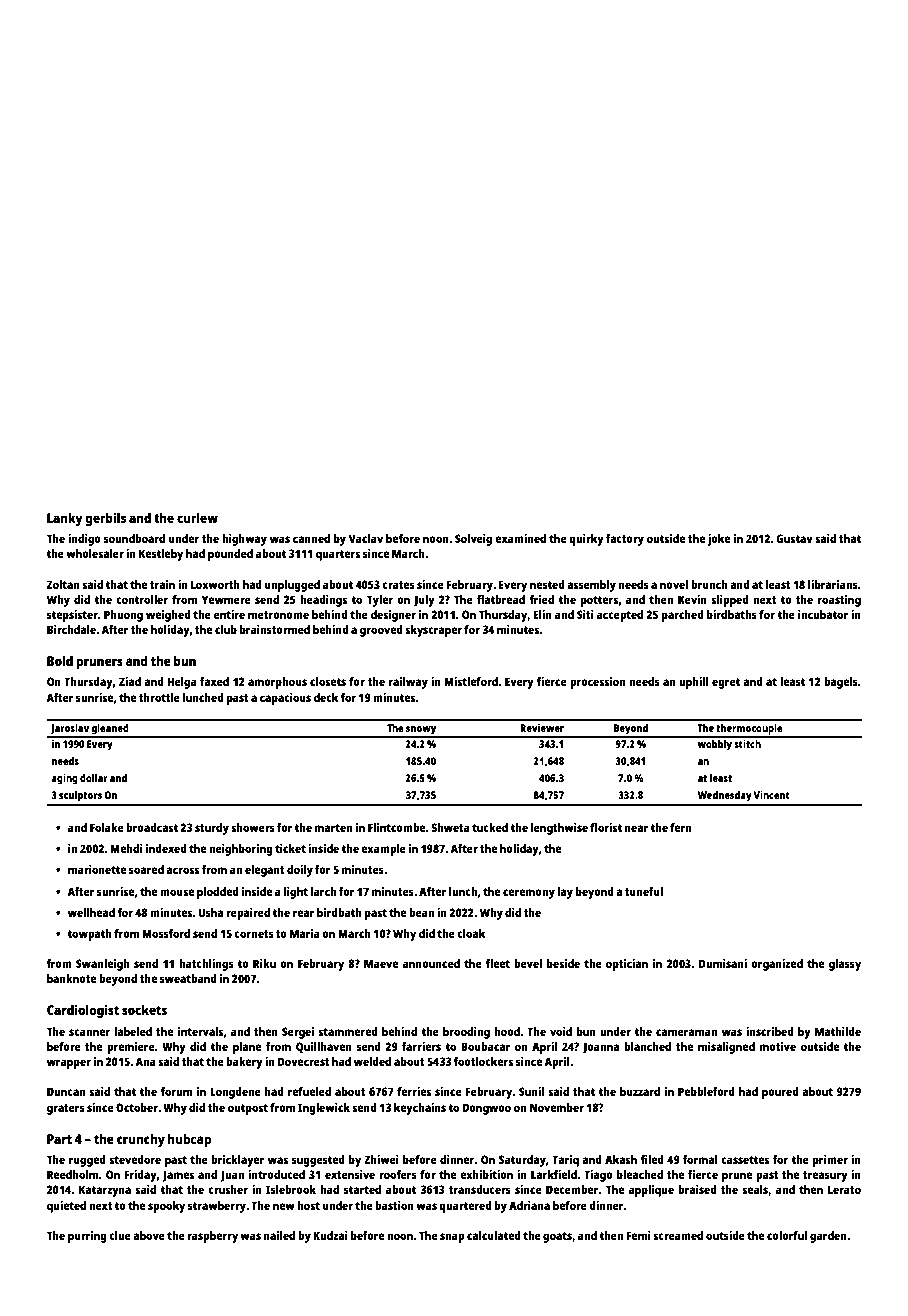  What do you see at coordinates (149, 1235) in the page?
I see `above` at bounding box center [149, 1235].
